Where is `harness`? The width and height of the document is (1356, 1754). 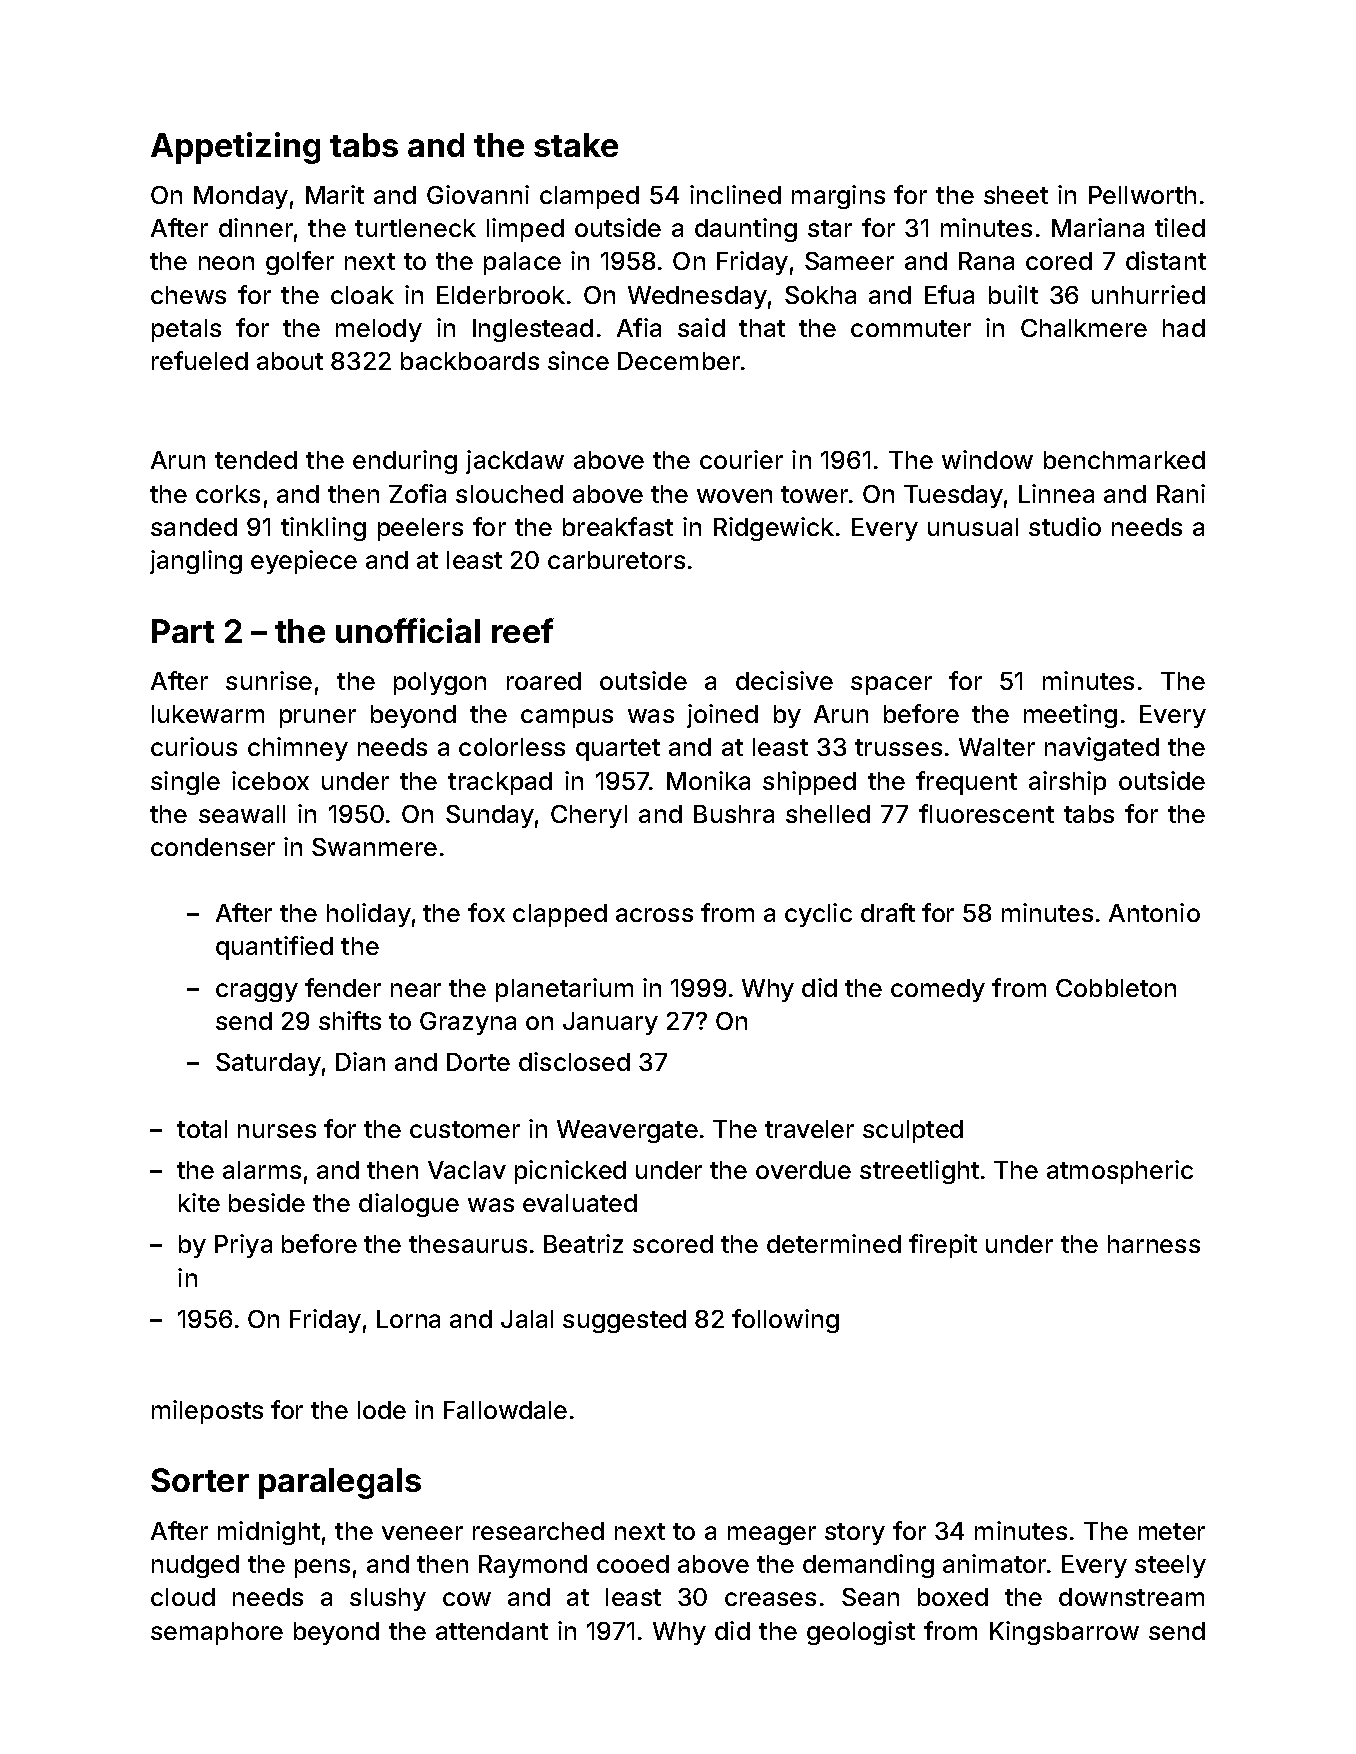 harness is located at coordinates (1154, 1244).
